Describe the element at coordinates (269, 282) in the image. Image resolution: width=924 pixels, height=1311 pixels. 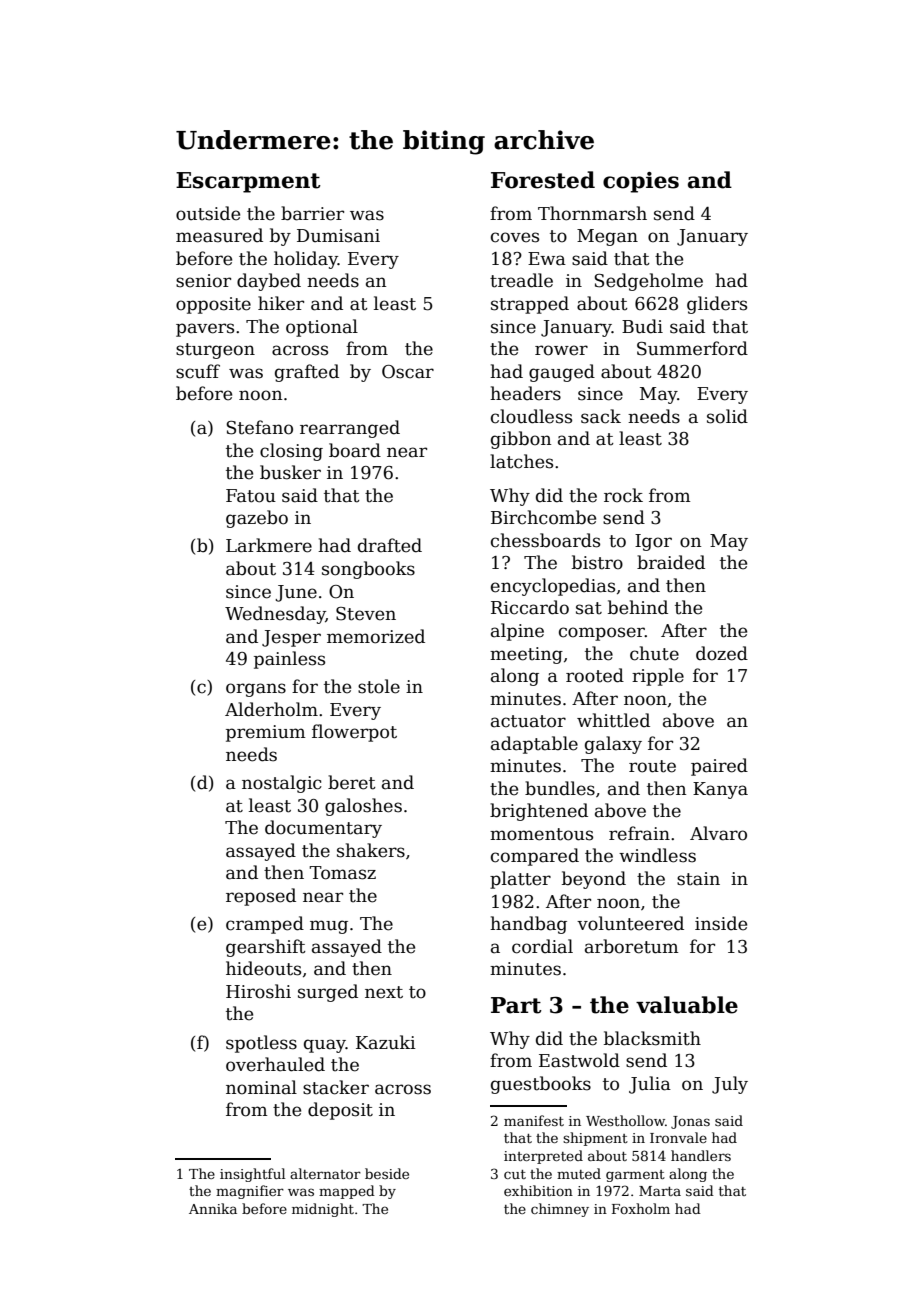
I see `daybed` at that location.
